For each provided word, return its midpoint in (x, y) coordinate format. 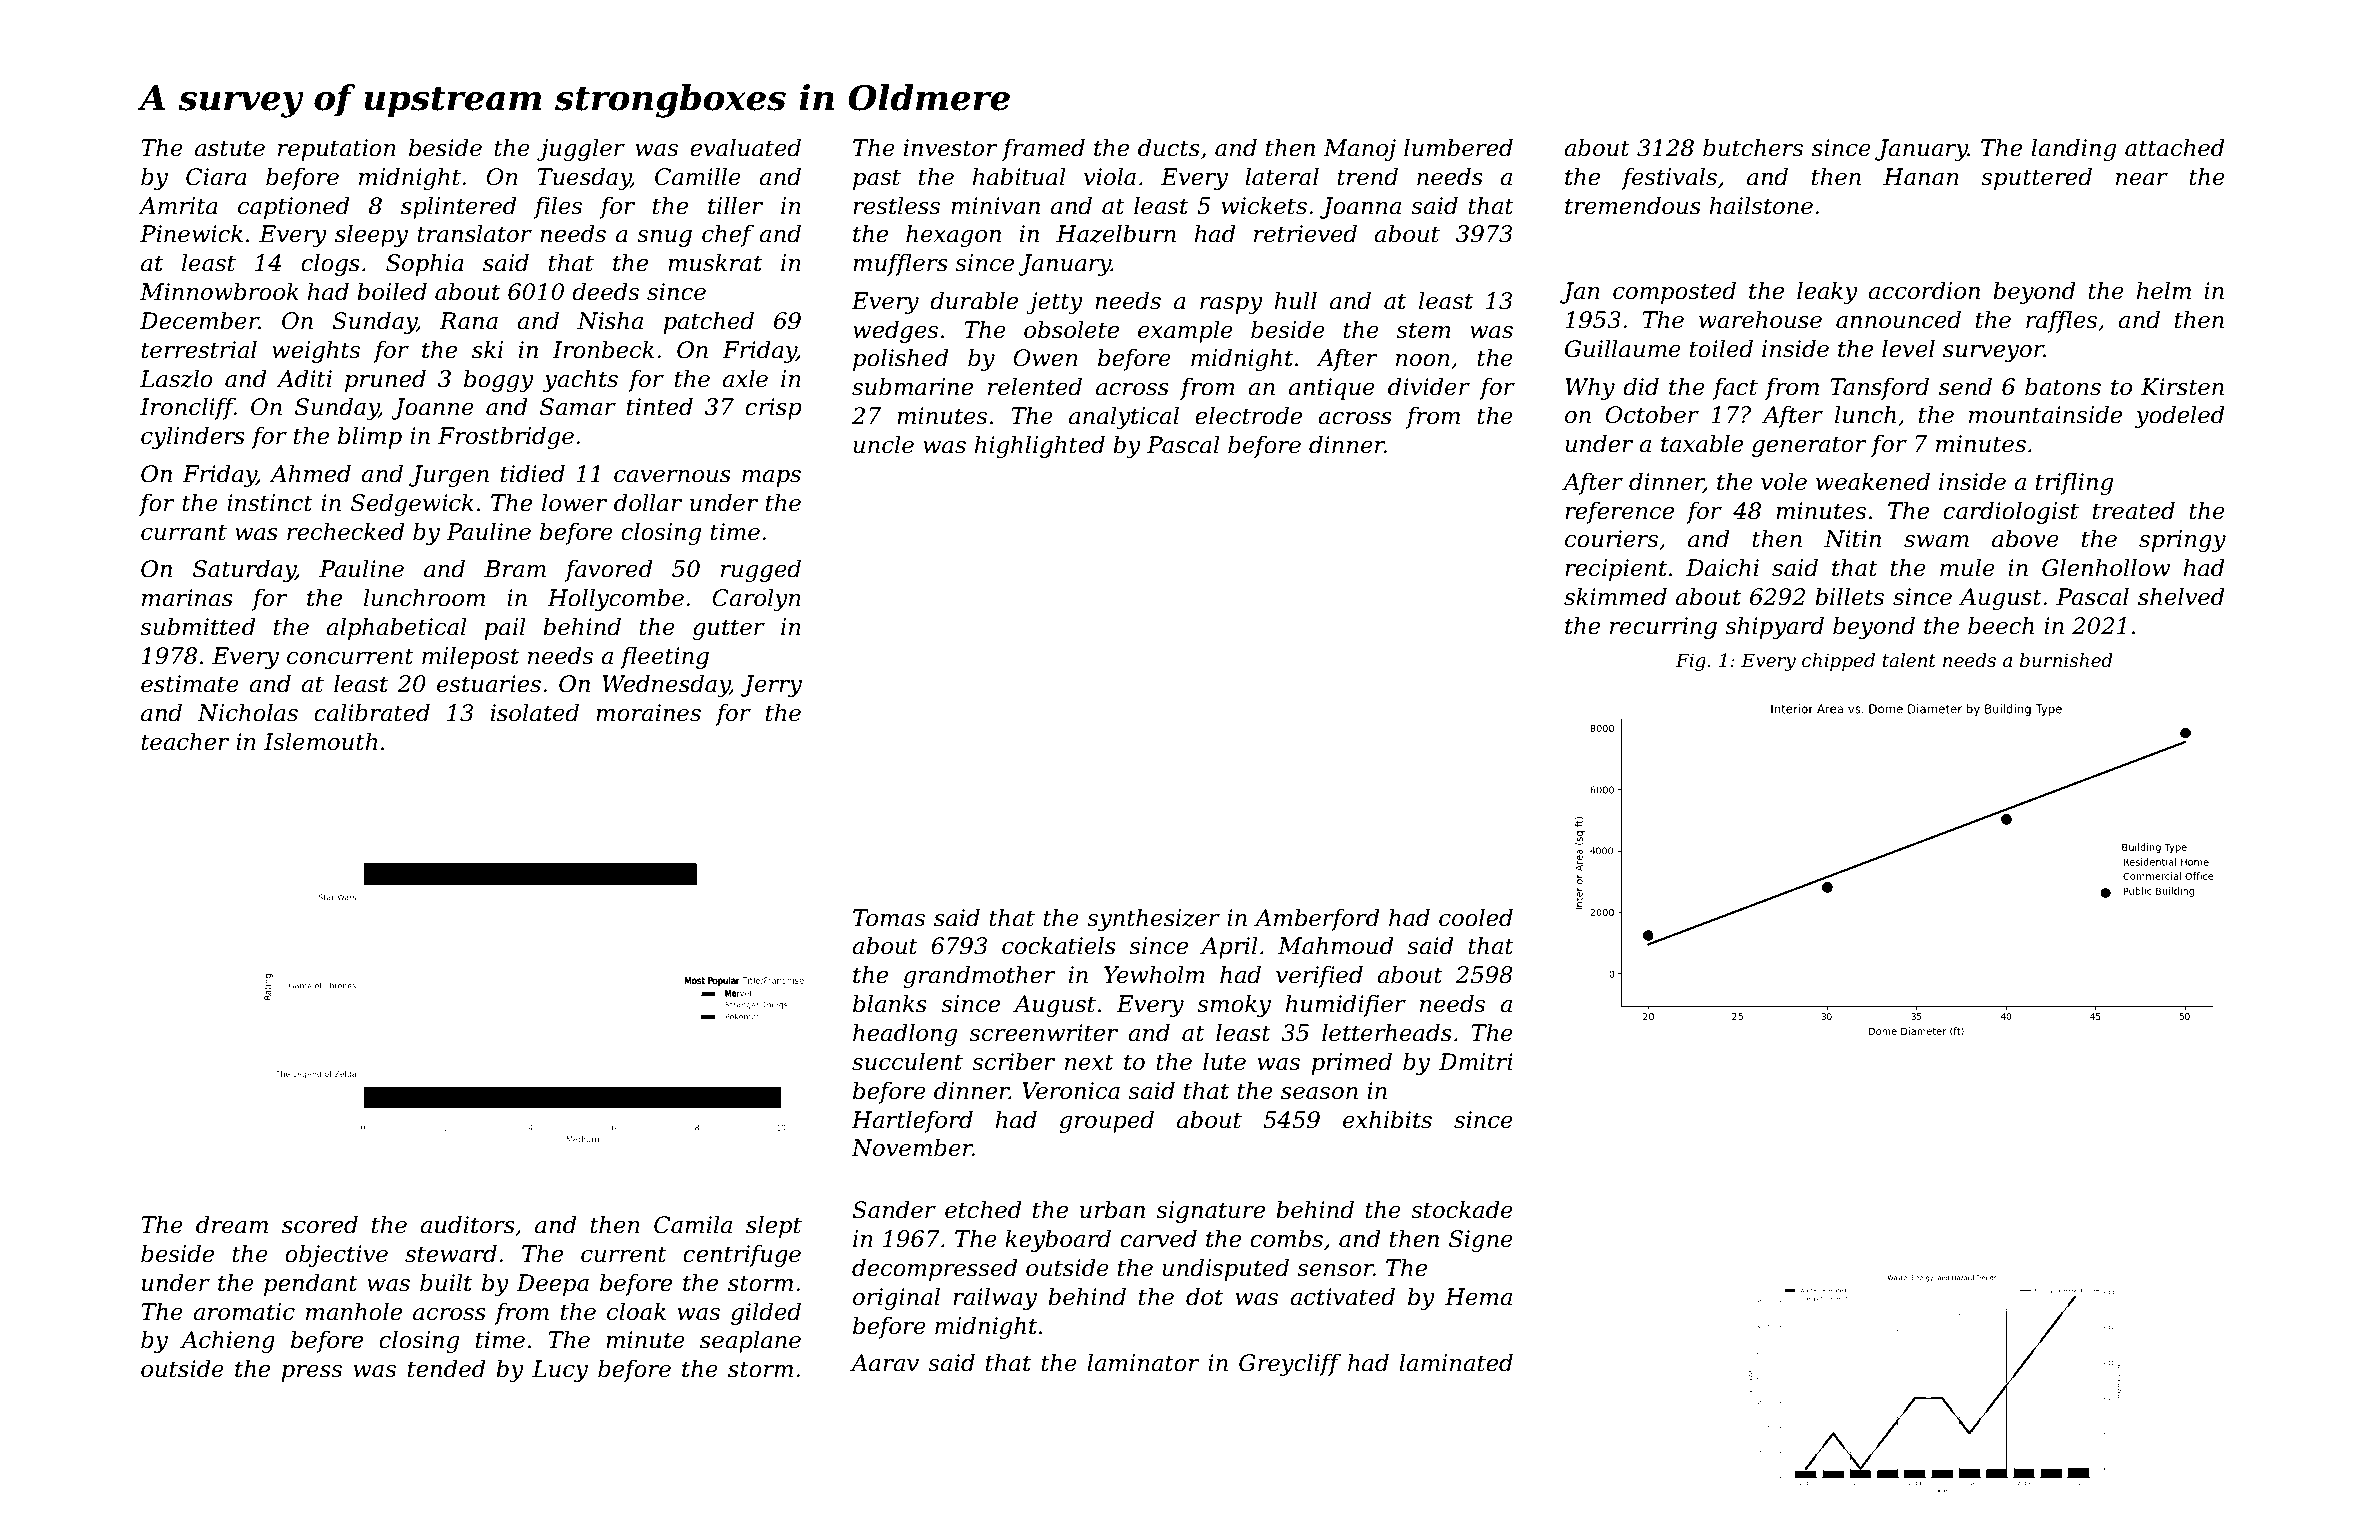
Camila (693, 1224)
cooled (1476, 917)
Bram (515, 569)
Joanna (1360, 208)
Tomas (889, 918)
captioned (293, 207)
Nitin (1852, 539)
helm (2164, 290)
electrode (1248, 415)
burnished (2066, 660)
